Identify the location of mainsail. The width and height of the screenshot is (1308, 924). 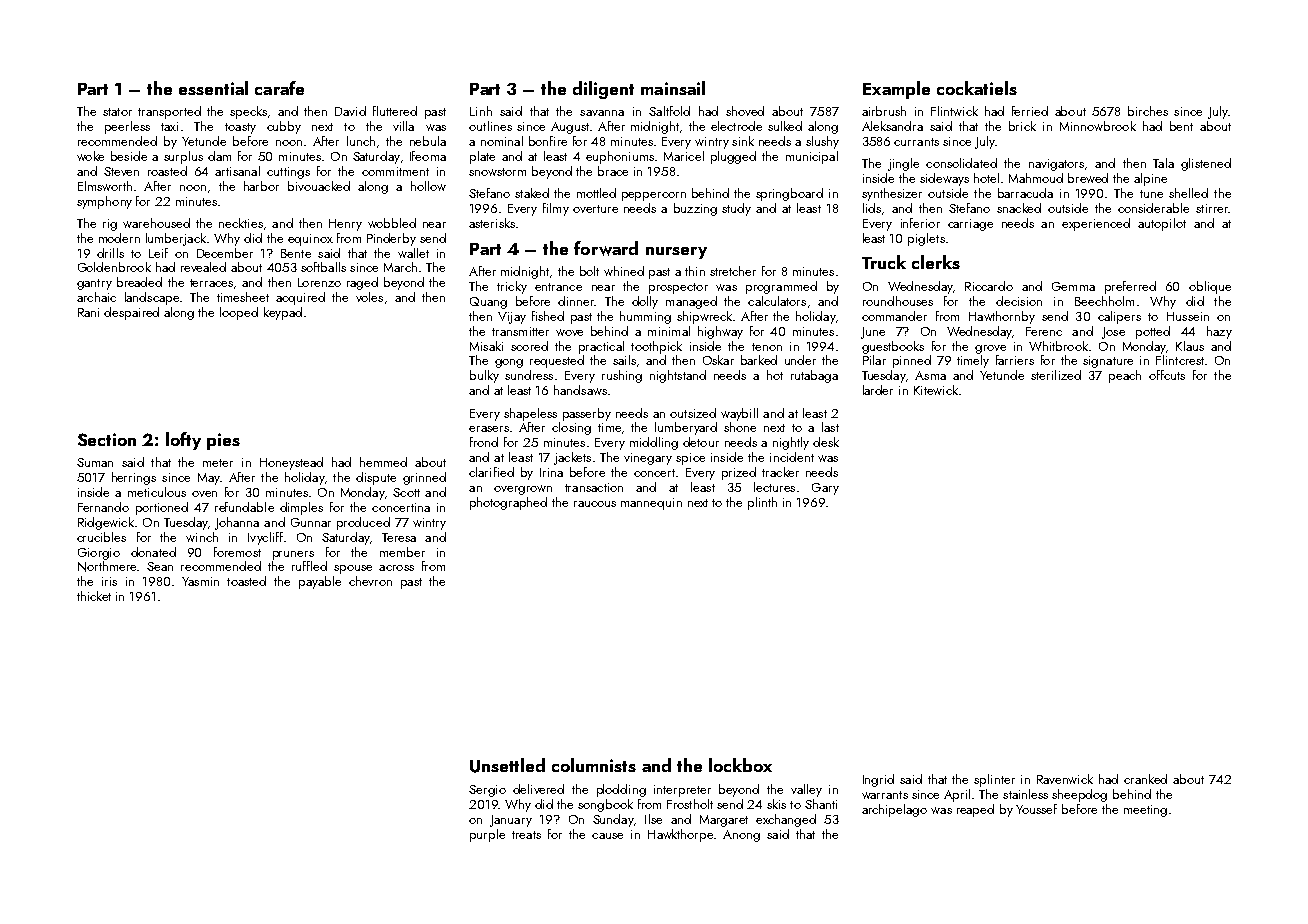
(673, 88).
